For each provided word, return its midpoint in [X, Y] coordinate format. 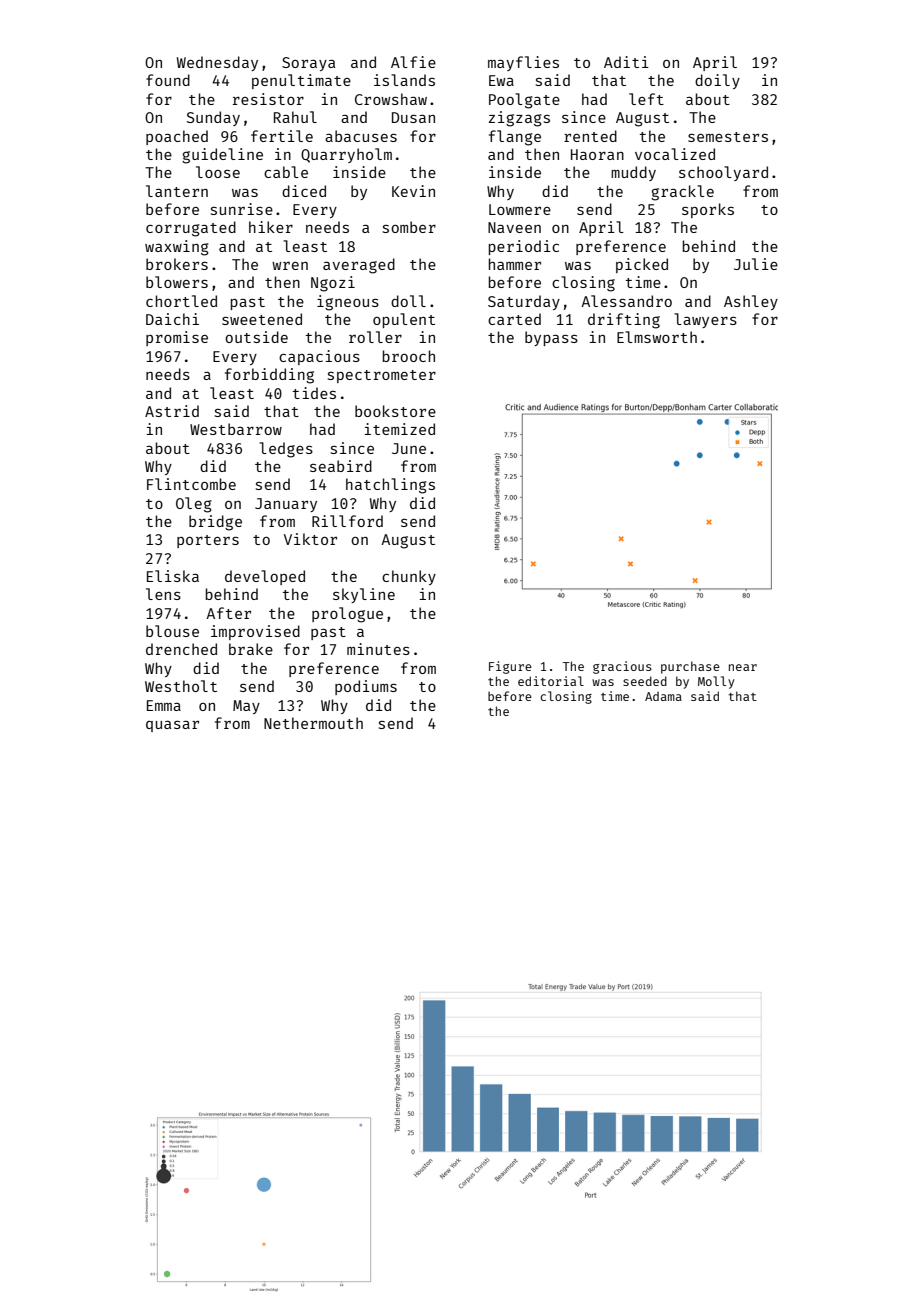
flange [515, 138]
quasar [172, 726]
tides [314, 393]
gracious [622, 667]
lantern [177, 191]
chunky [409, 577]
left [646, 99]
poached [177, 137]
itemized [399, 429]
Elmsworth [657, 337]
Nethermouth [313, 723]
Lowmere [520, 209]
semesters [728, 137]
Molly [716, 682]
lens [163, 594]
